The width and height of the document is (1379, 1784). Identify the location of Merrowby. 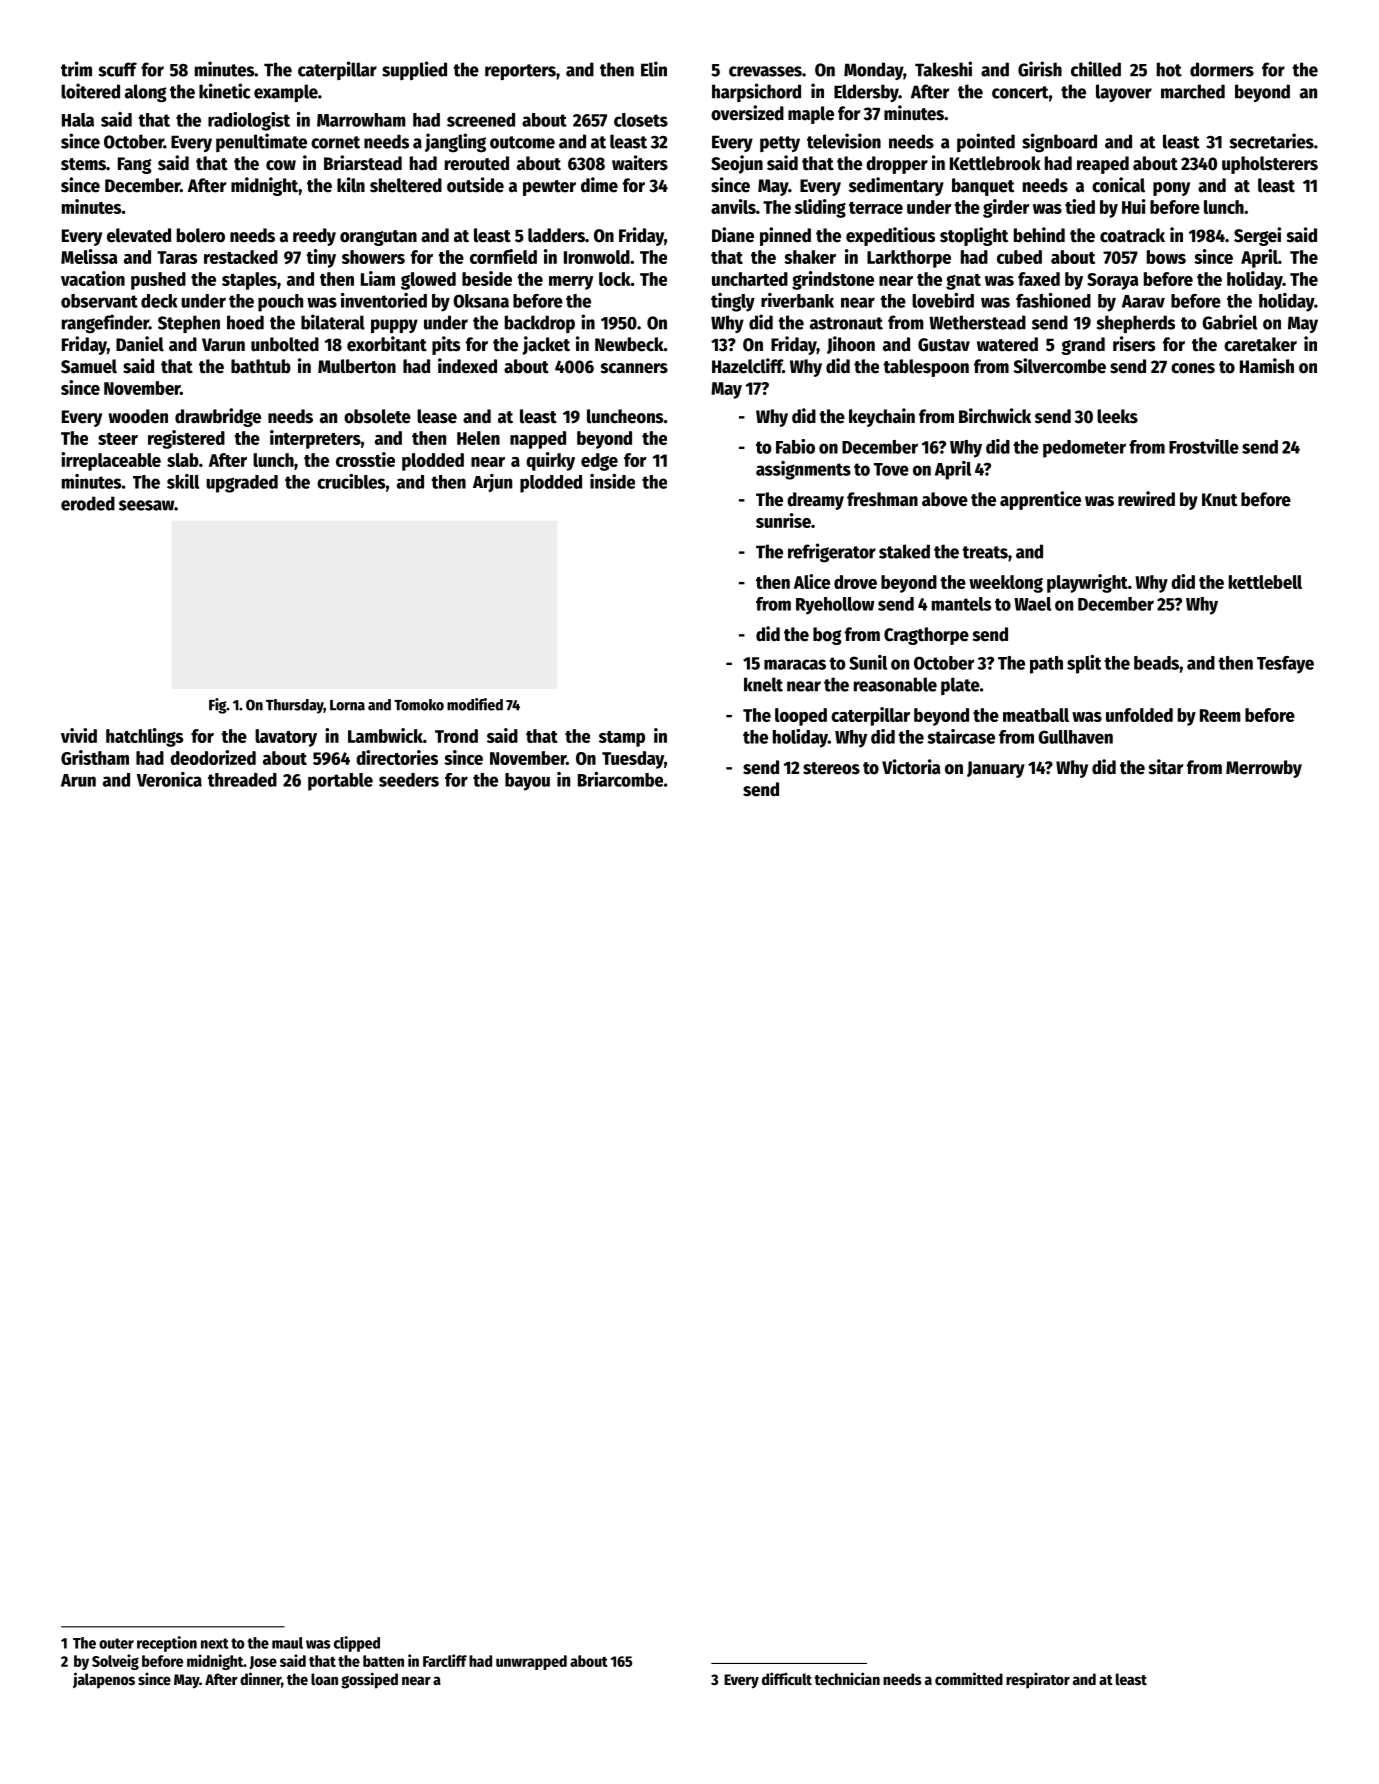
(1264, 769).
